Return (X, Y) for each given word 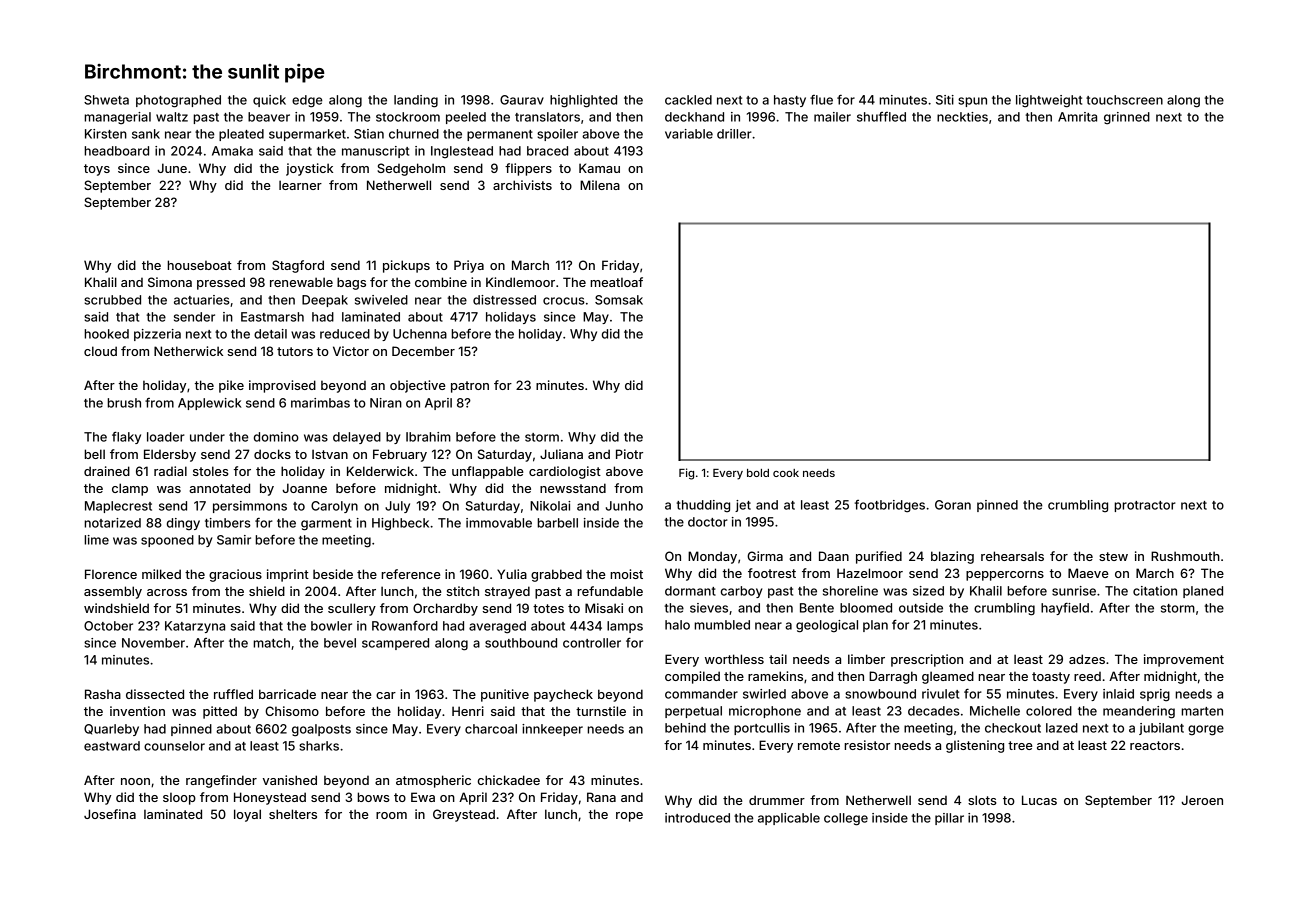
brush (124, 403)
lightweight (1049, 101)
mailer (832, 117)
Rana (601, 797)
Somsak (619, 300)
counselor (174, 746)
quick (269, 101)
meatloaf (616, 282)
